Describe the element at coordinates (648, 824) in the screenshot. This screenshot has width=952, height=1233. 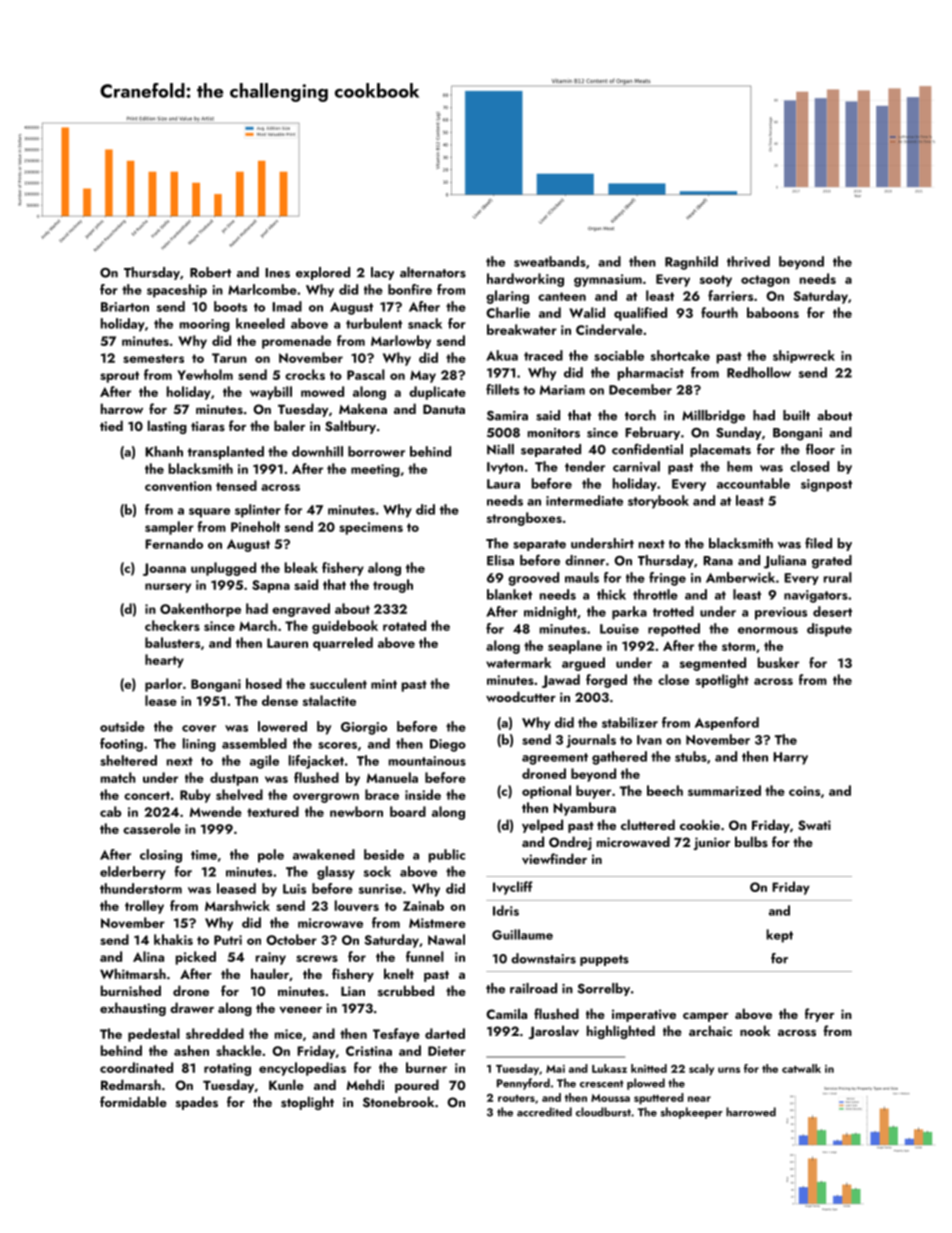
I see `cluttered` at that location.
